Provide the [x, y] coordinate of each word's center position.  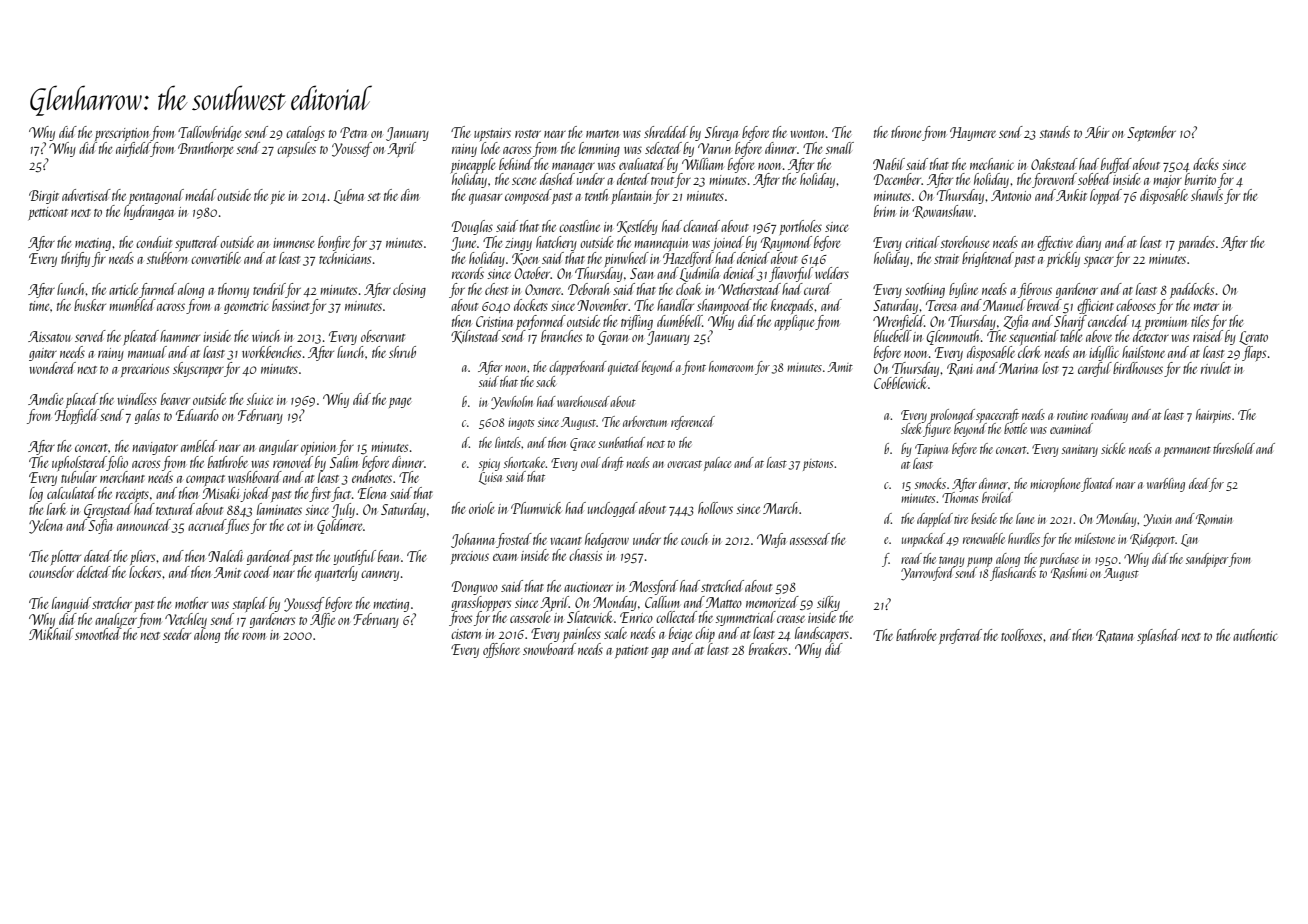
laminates [279, 509]
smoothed [98, 634]
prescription [123, 134]
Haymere [973, 134]
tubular [79, 477]
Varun [714, 148]
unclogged [613, 509]
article [123, 289]
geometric [246, 307]
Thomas [960, 497]
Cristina [494, 321]
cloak [689, 289]
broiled [997, 497]
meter [1206, 307]
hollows [715, 508]
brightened [988, 259]
